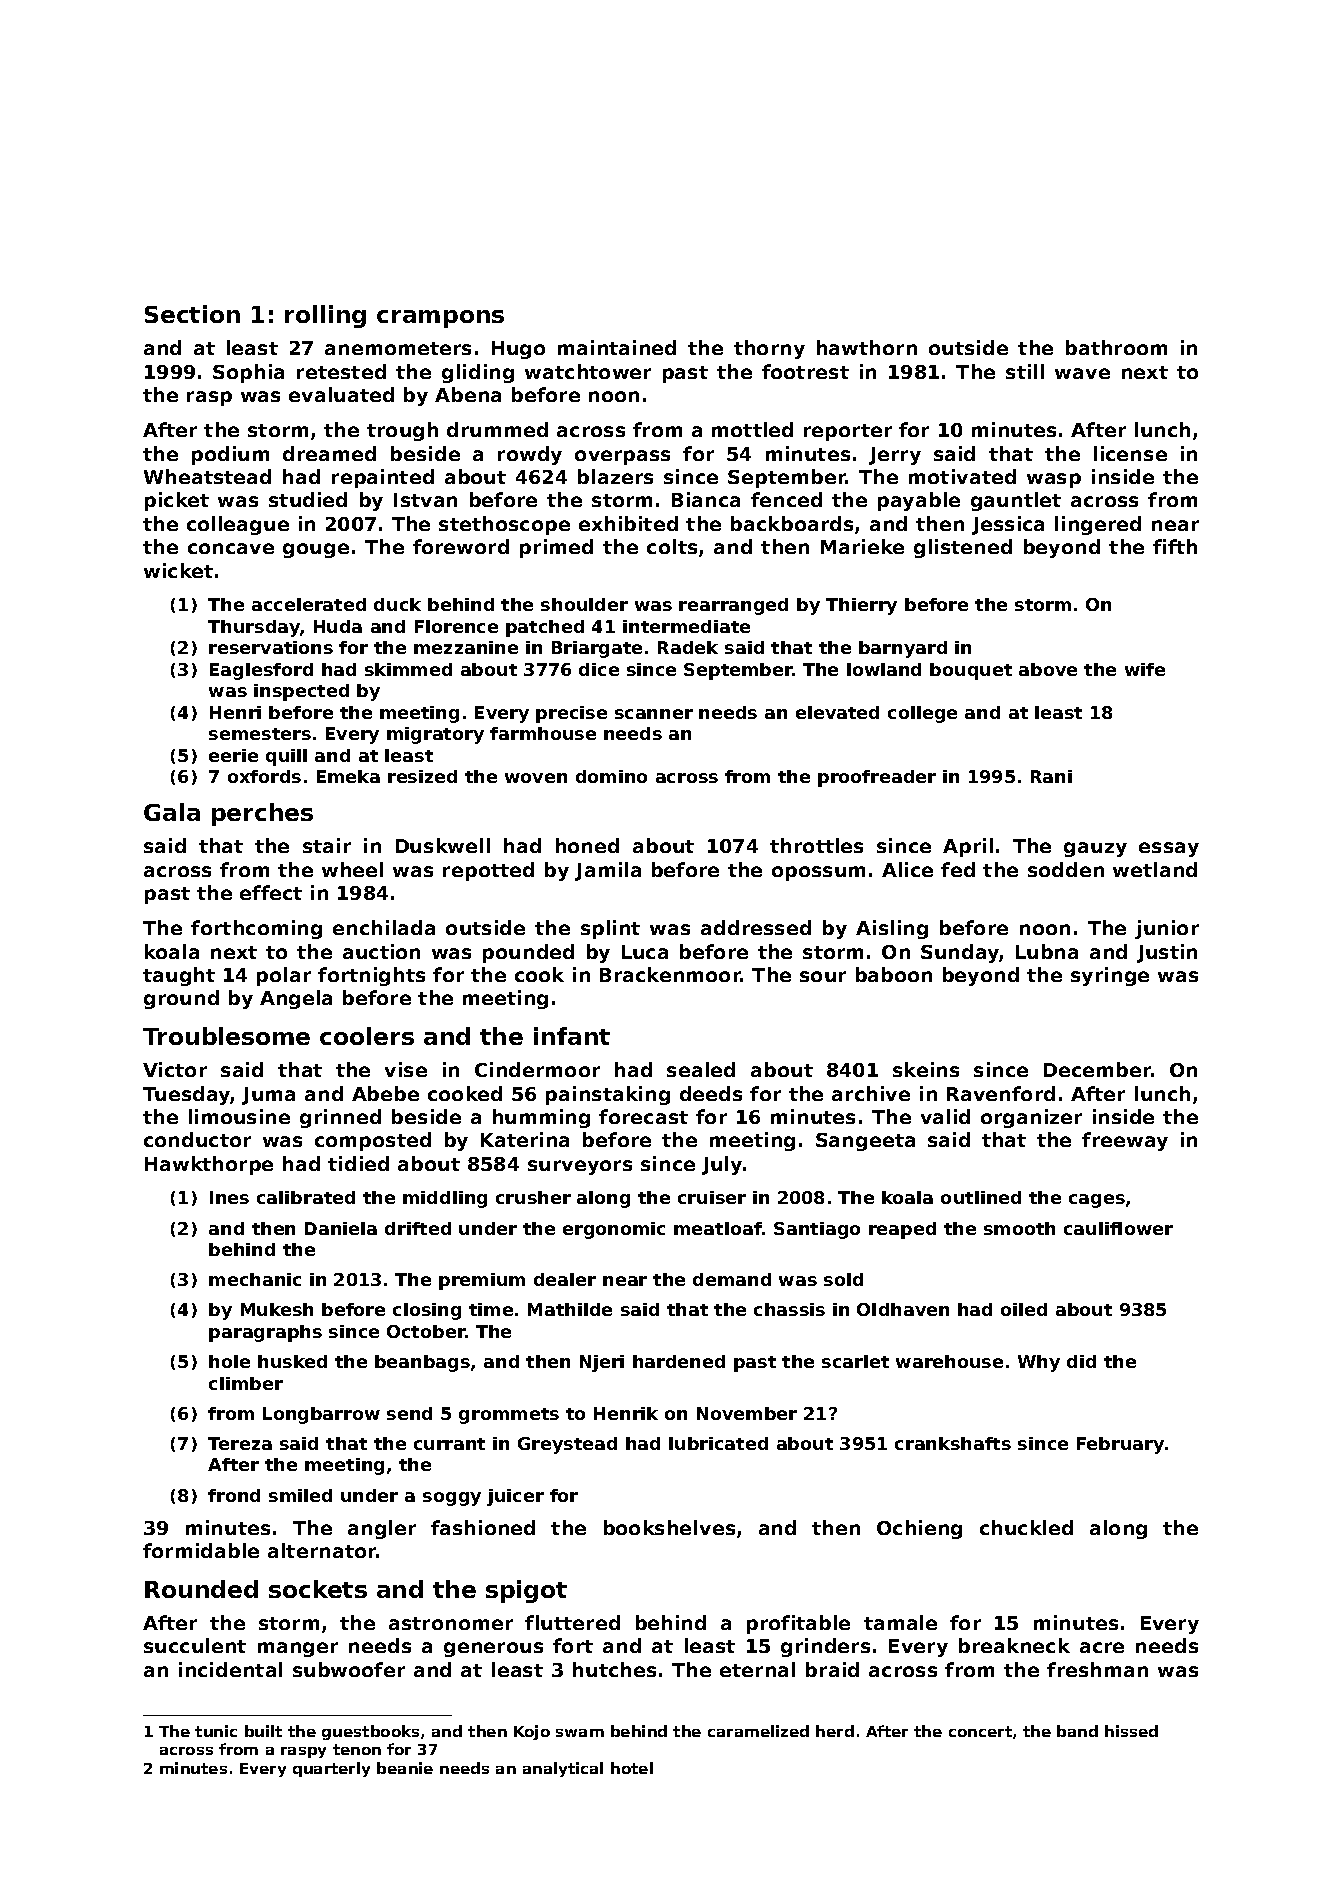 This document has width=1343, height=1900. Describe the element at coordinates (382, 1529) in the document. I see `angler` at that location.
